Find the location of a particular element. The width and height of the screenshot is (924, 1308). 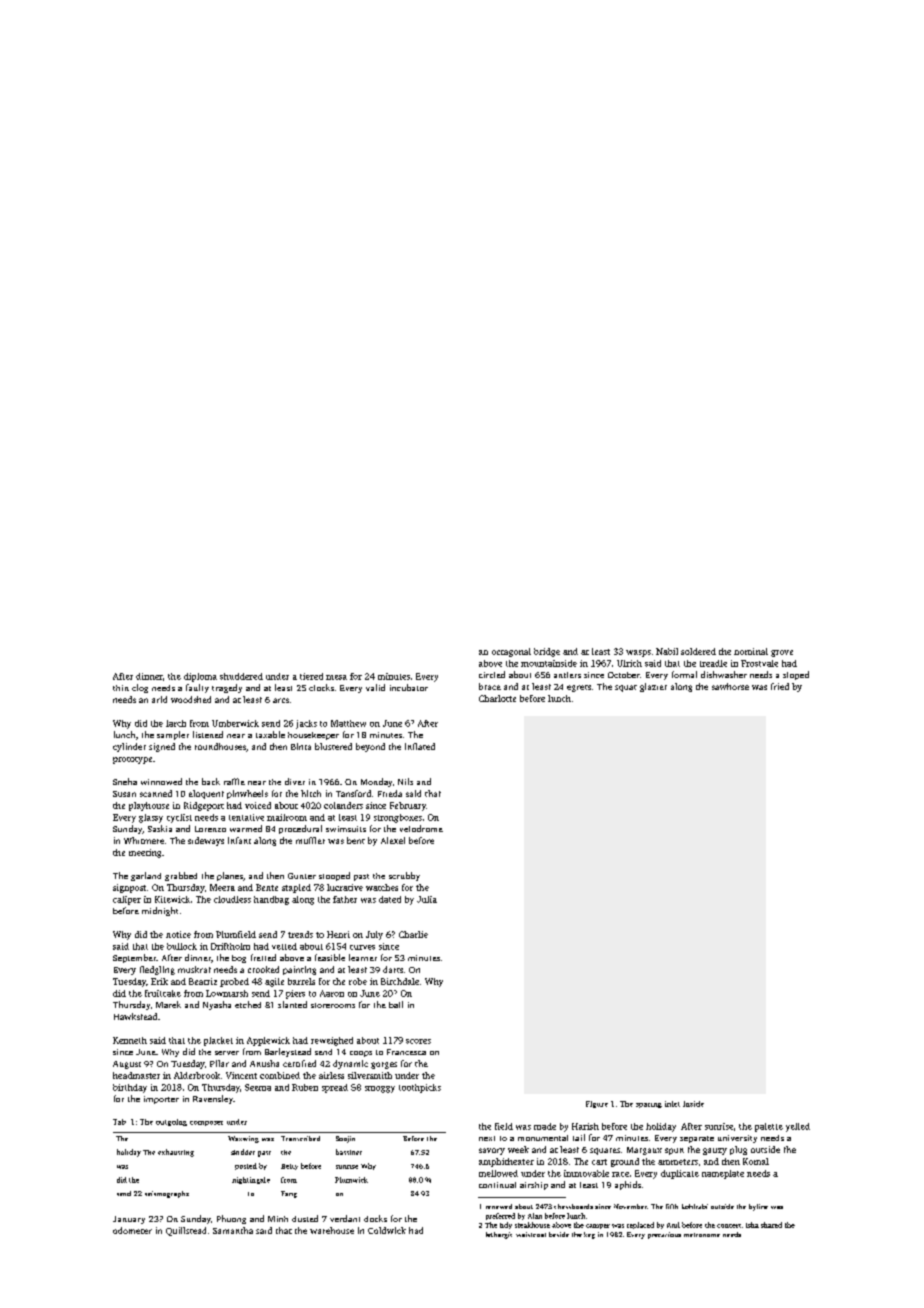

agile is located at coordinates (274, 982).
